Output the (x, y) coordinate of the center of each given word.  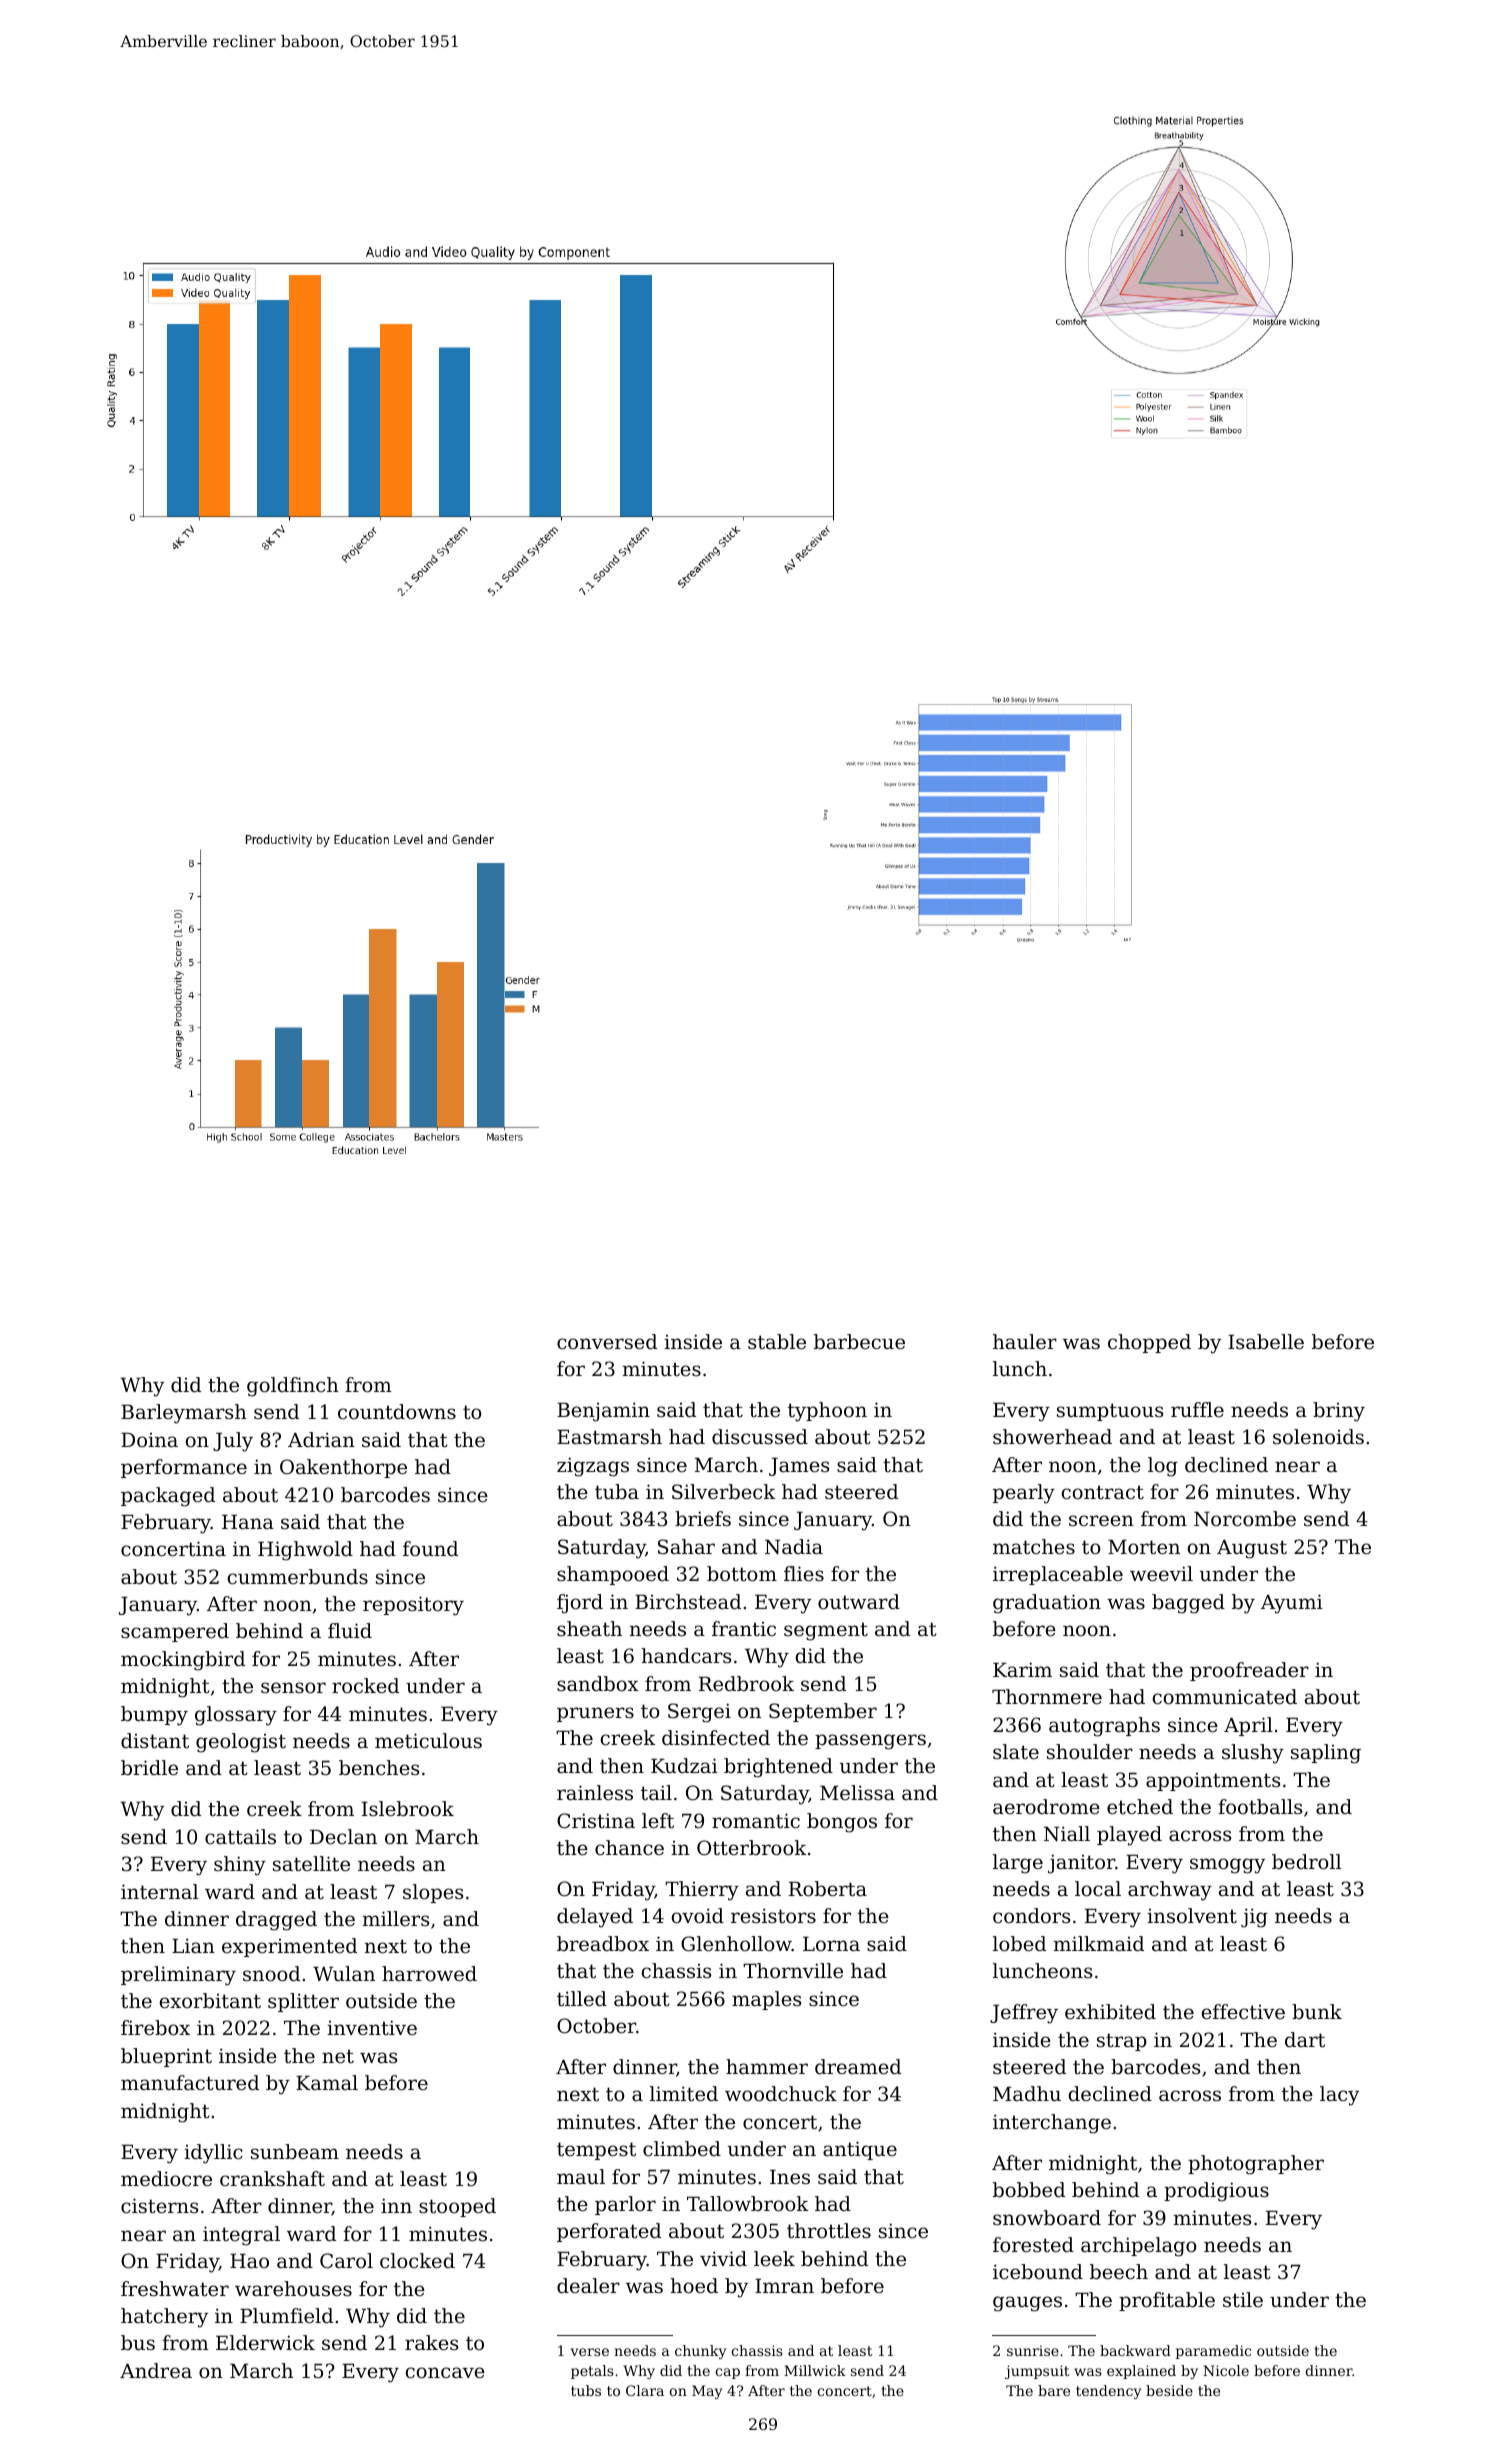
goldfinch (293, 1387)
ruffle (1197, 1409)
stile (1243, 2299)
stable (777, 1342)
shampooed (613, 1575)
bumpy (154, 1716)
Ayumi (1292, 1604)
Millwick (815, 2370)
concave (445, 2373)
